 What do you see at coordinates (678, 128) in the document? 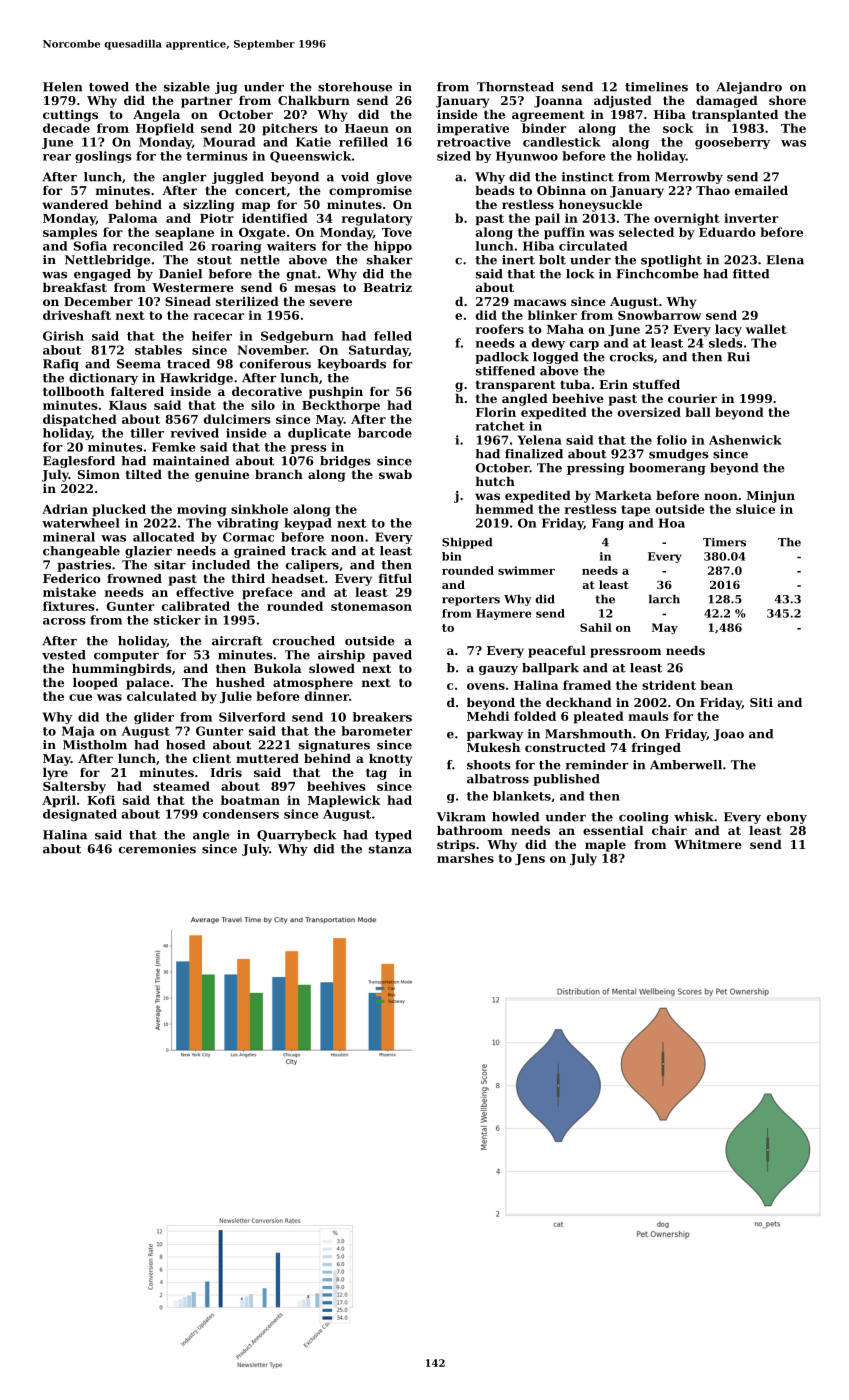
I see `sock` at bounding box center [678, 128].
